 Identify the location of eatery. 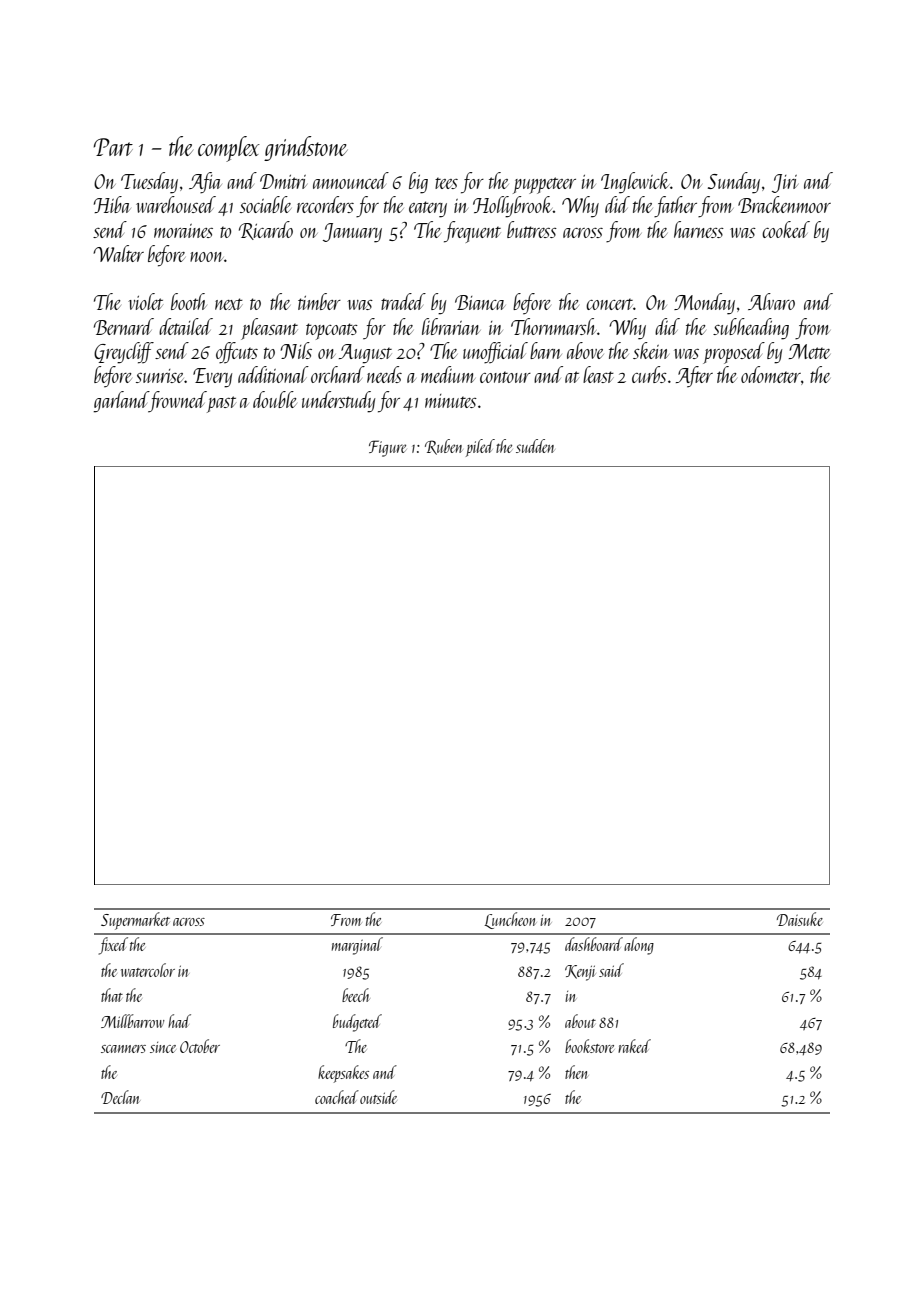
(428, 209).
